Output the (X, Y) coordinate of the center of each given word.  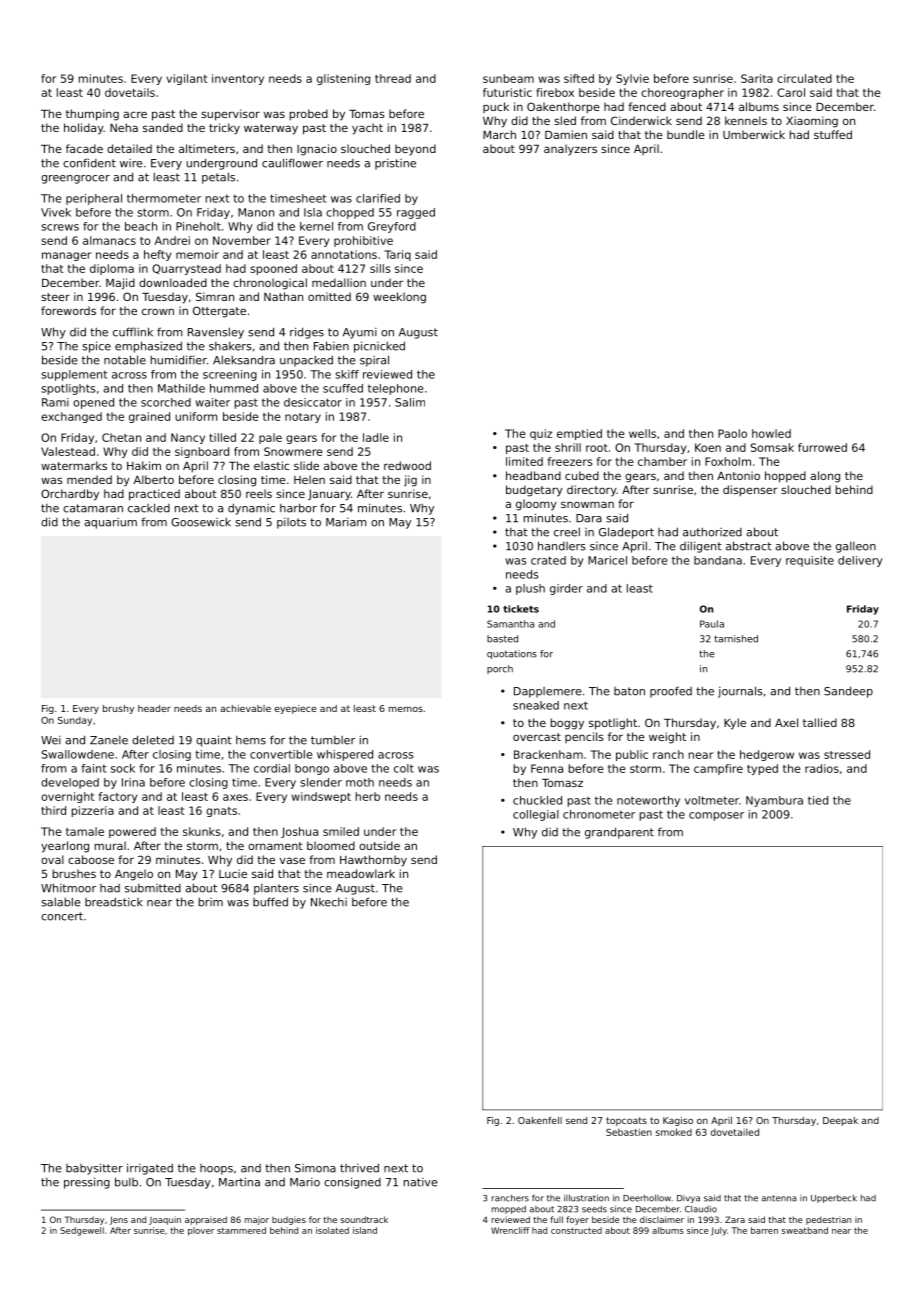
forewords (68, 310)
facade (84, 148)
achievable (245, 708)
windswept (321, 797)
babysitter (94, 1169)
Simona (315, 1168)
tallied (820, 722)
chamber (662, 461)
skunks (201, 831)
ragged (416, 213)
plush (530, 589)
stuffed (833, 134)
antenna (779, 1198)
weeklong (399, 298)
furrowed (822, 447)
